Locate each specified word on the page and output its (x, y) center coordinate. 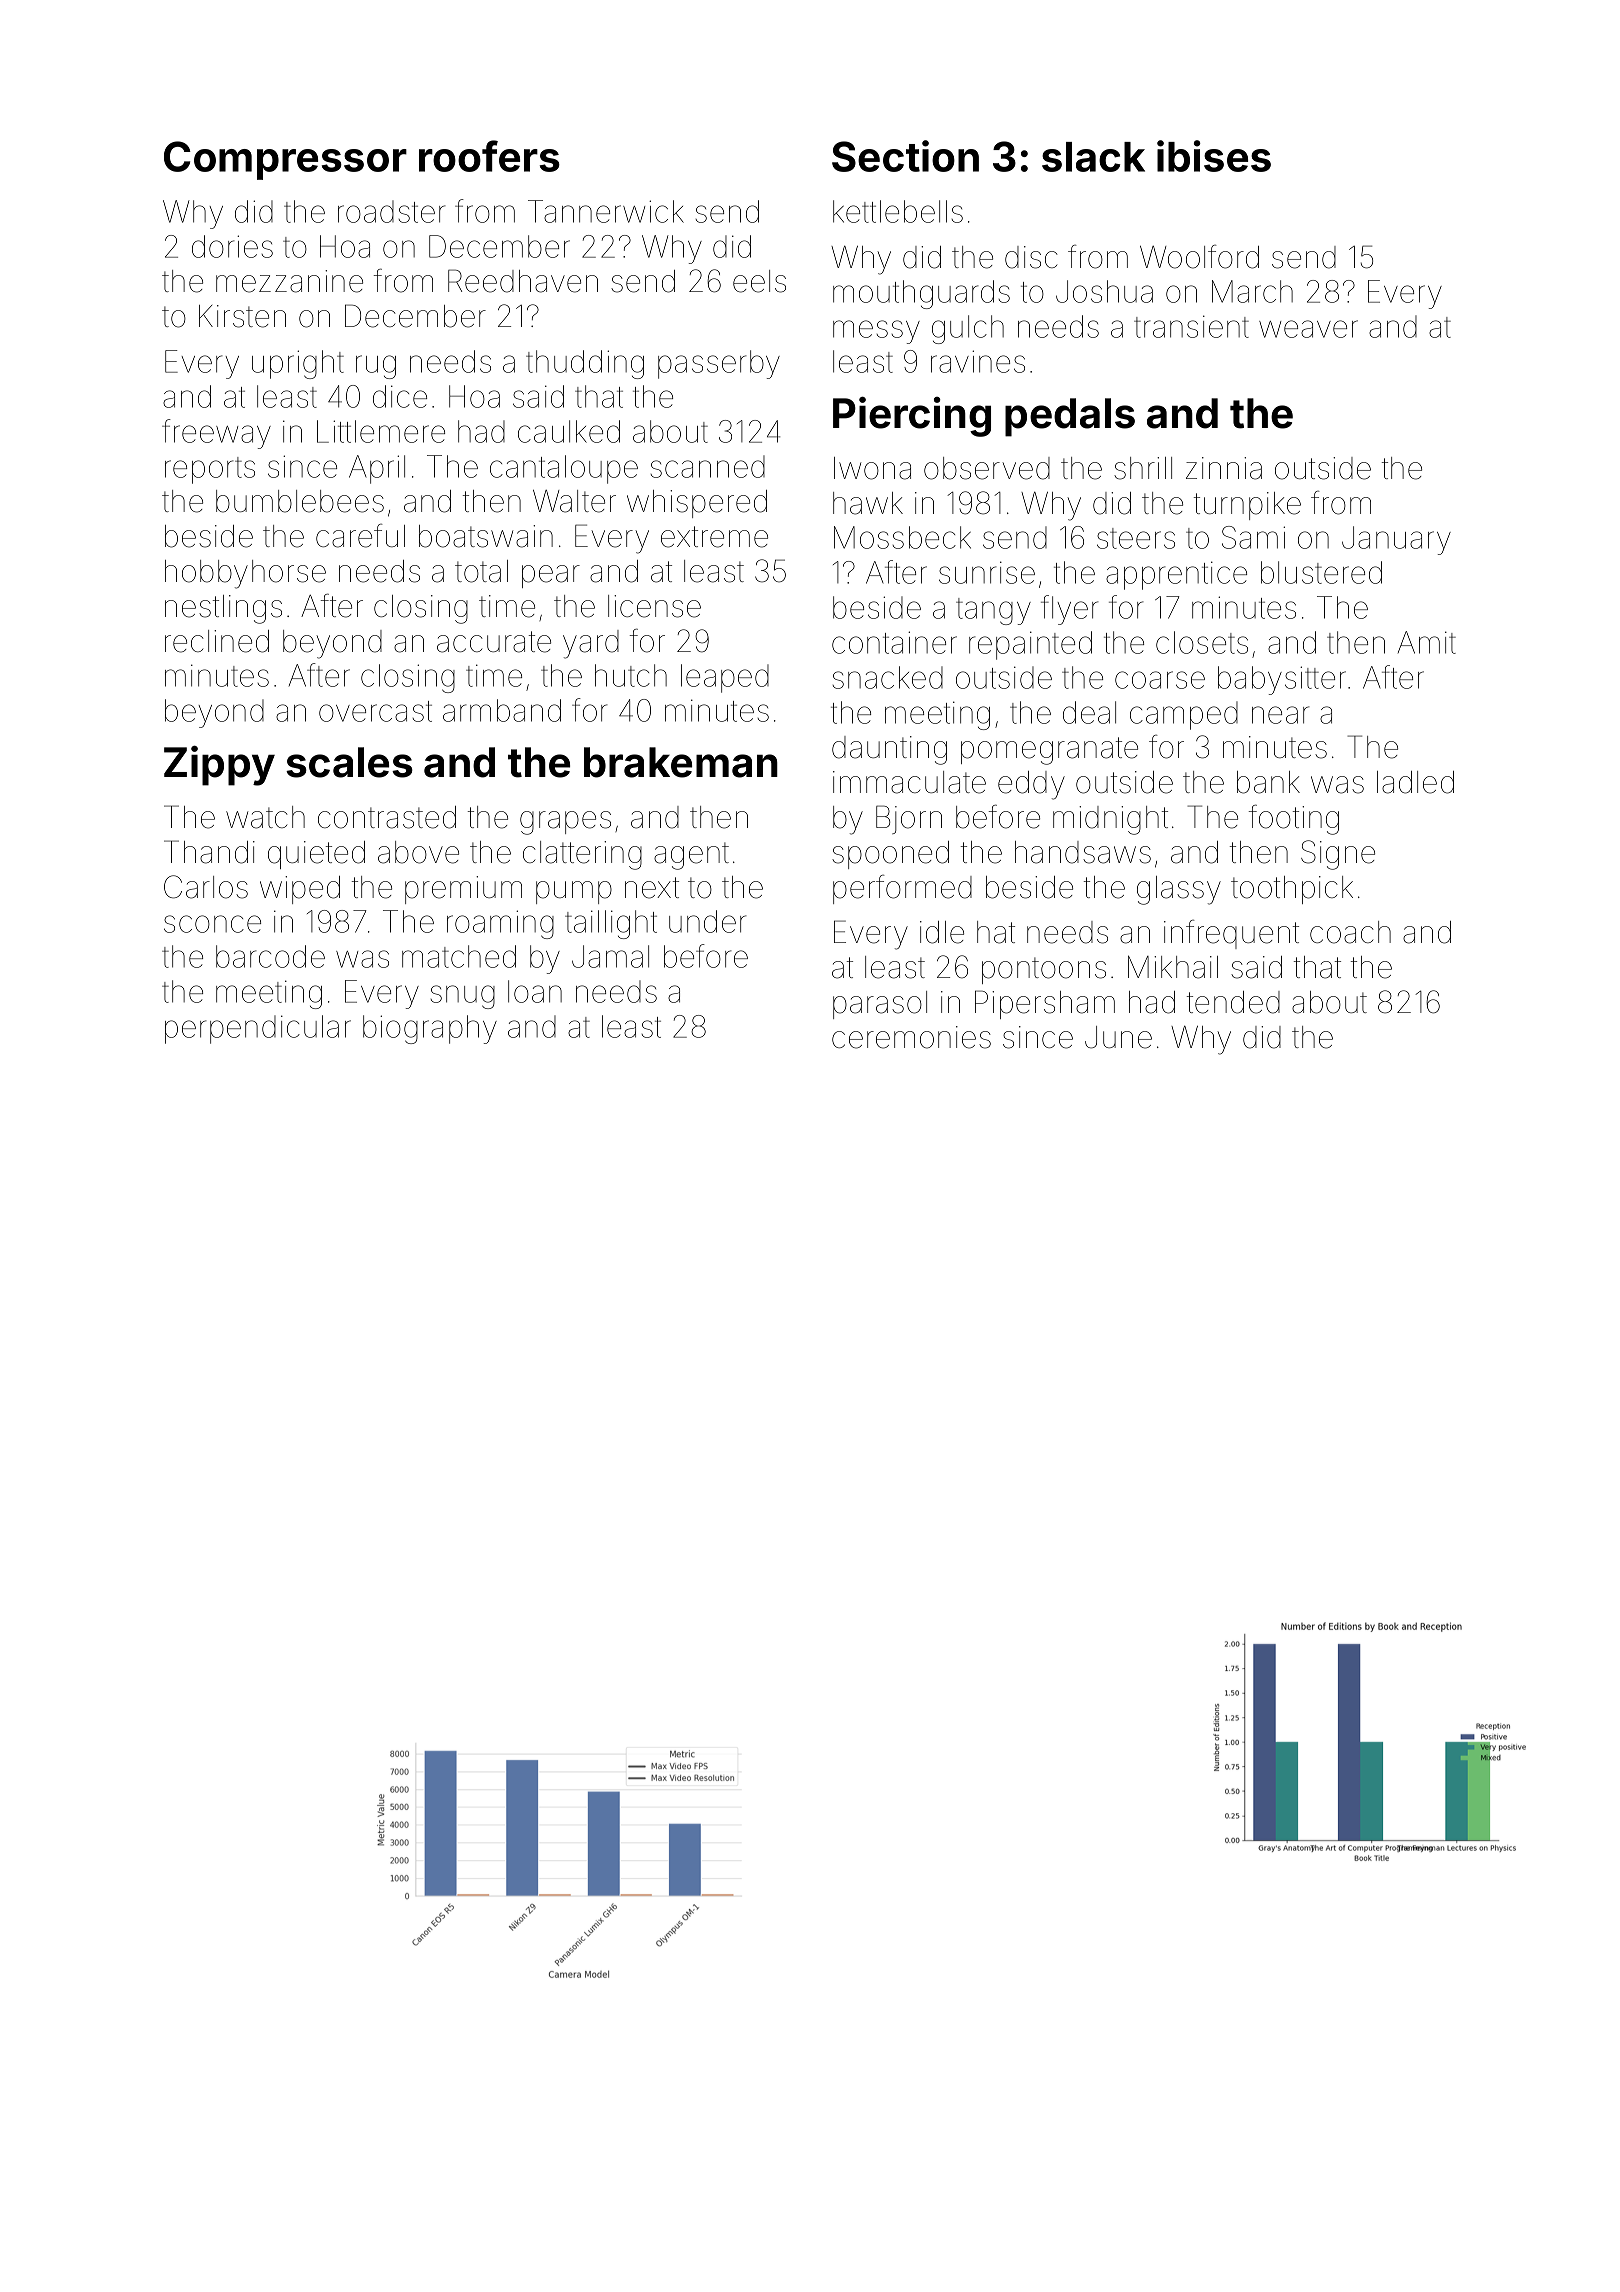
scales (349, 762)
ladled (1415, 782)
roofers (489, 156)
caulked (569, 431)
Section (905, 156)
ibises (1214, 156)
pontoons (1044, 970)
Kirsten (242, 316)
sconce (212, 924)
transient (1191, 326)
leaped (725, 678)
